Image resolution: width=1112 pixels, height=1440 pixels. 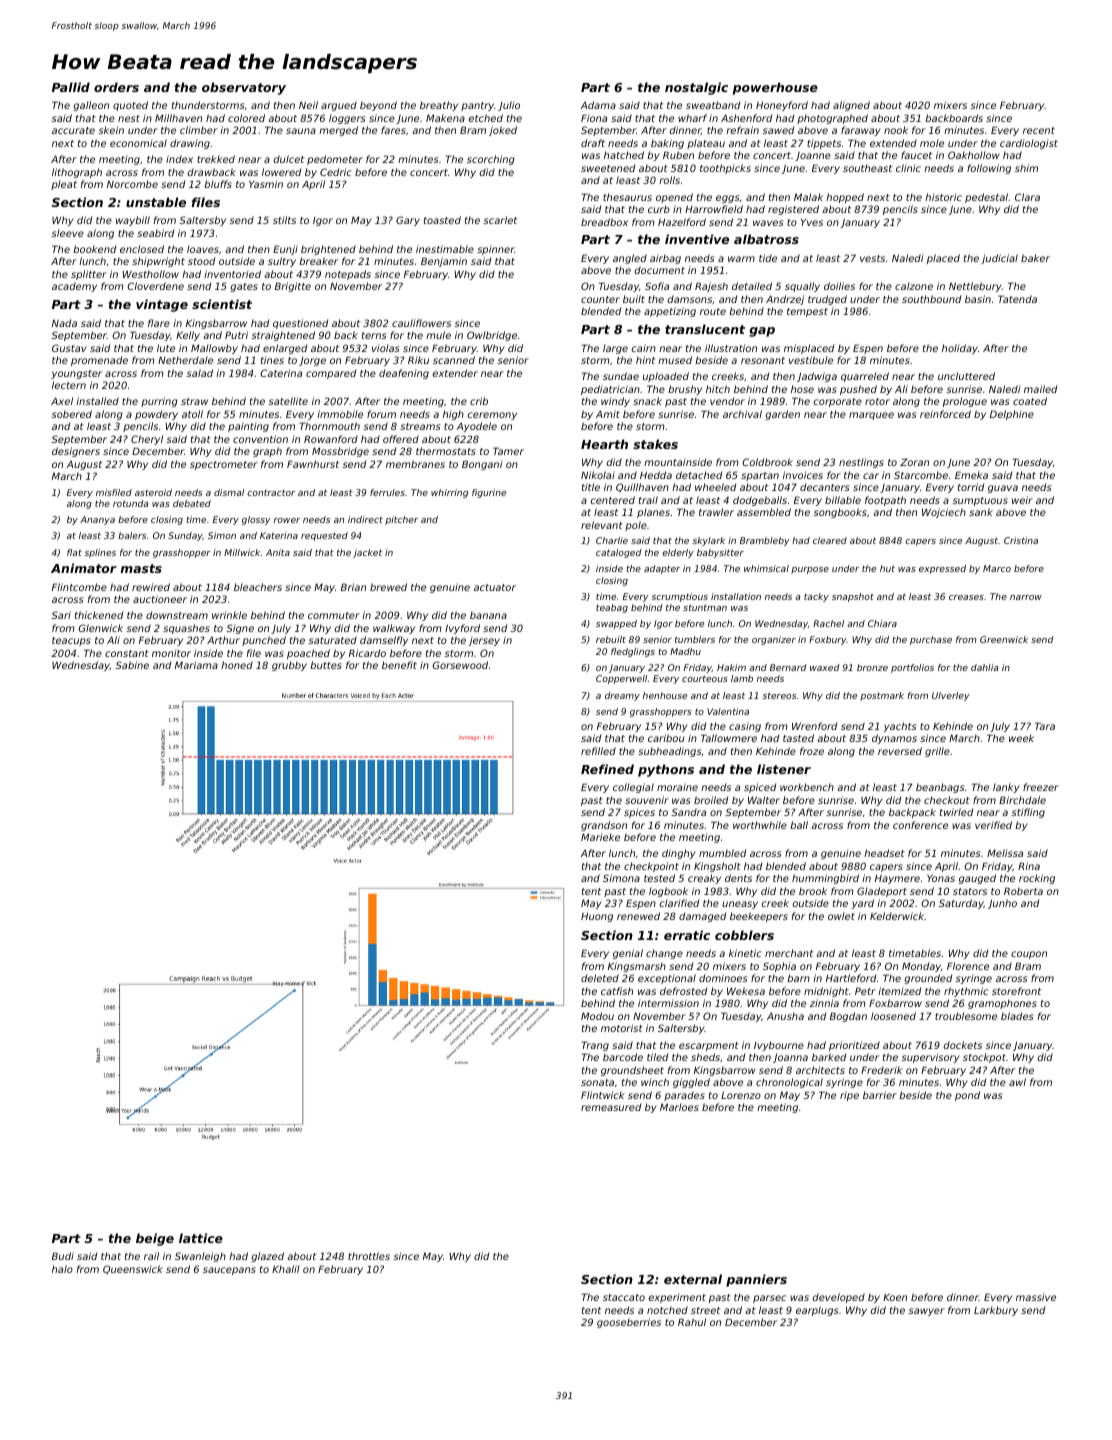 What do you see at coordinates (127, 653) in the screenshot?
I see `constant` at bounding box center [127, 653].
